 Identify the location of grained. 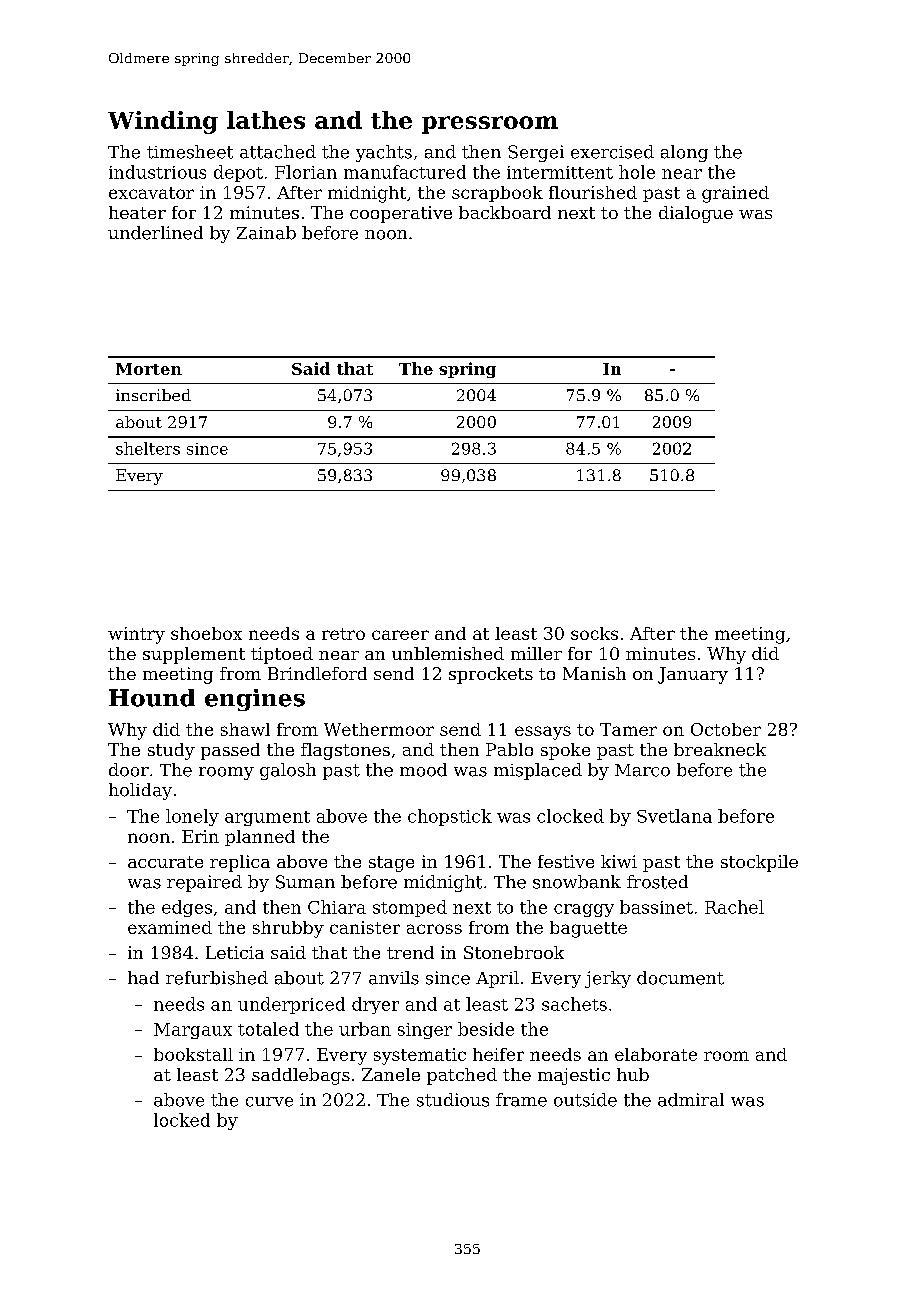
(735, 194).
